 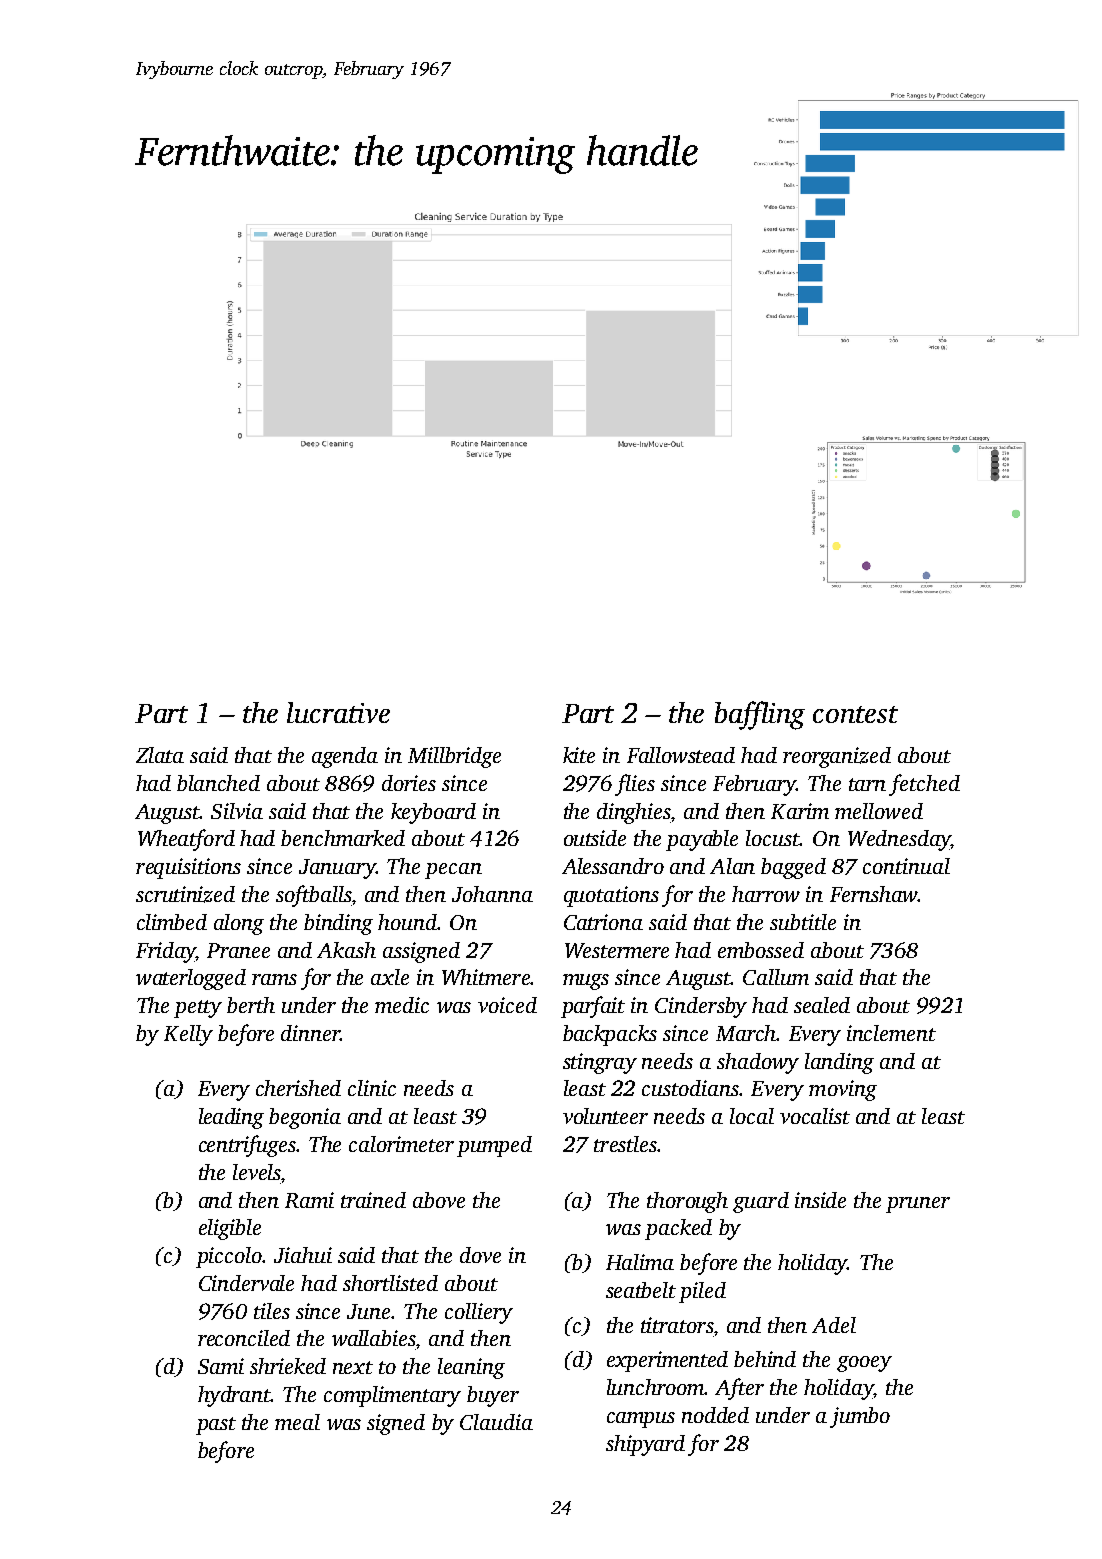 I want to click on Johanna, so click(x=492, y=894).
